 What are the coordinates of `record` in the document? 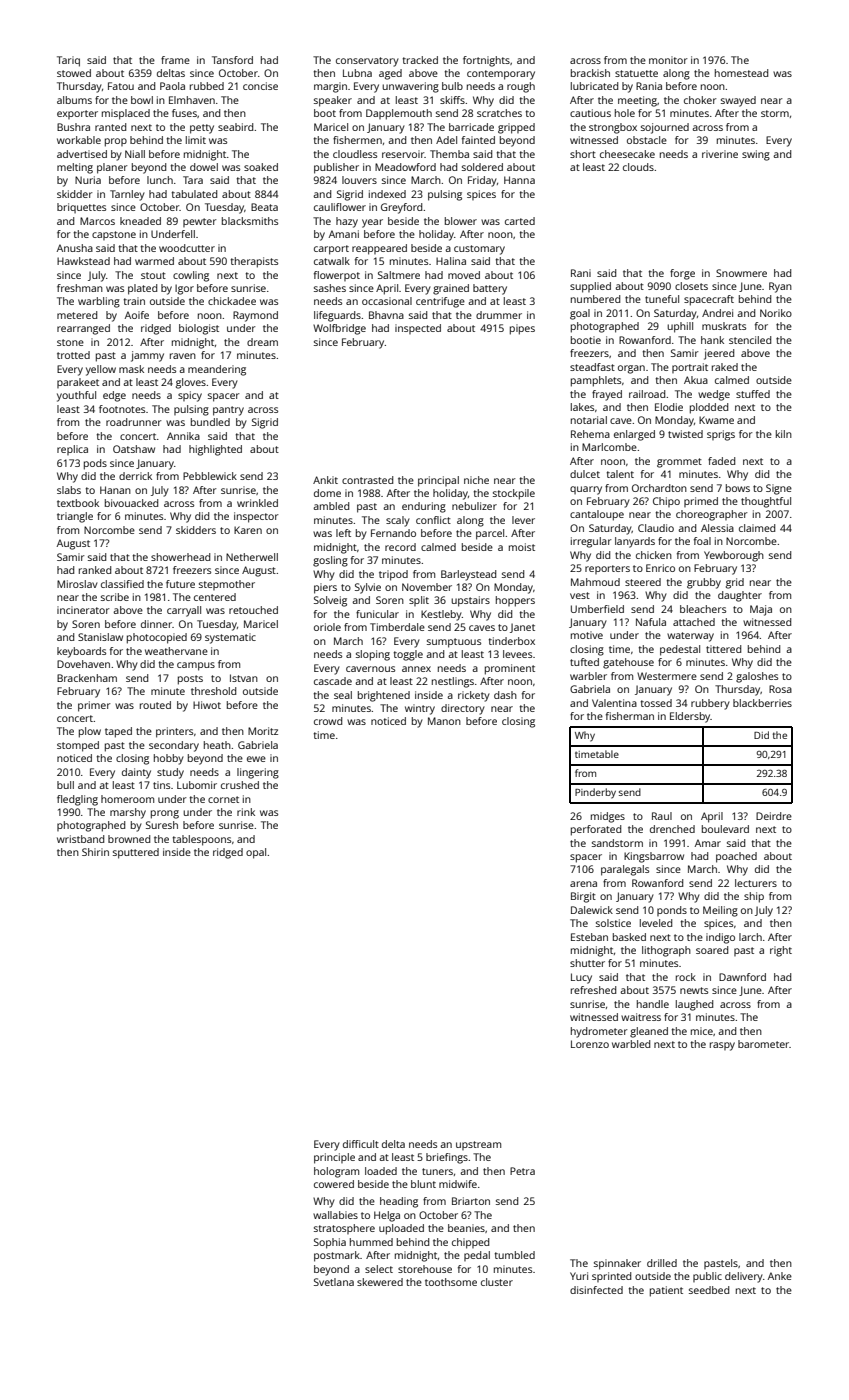 It's located at (400, 547).
